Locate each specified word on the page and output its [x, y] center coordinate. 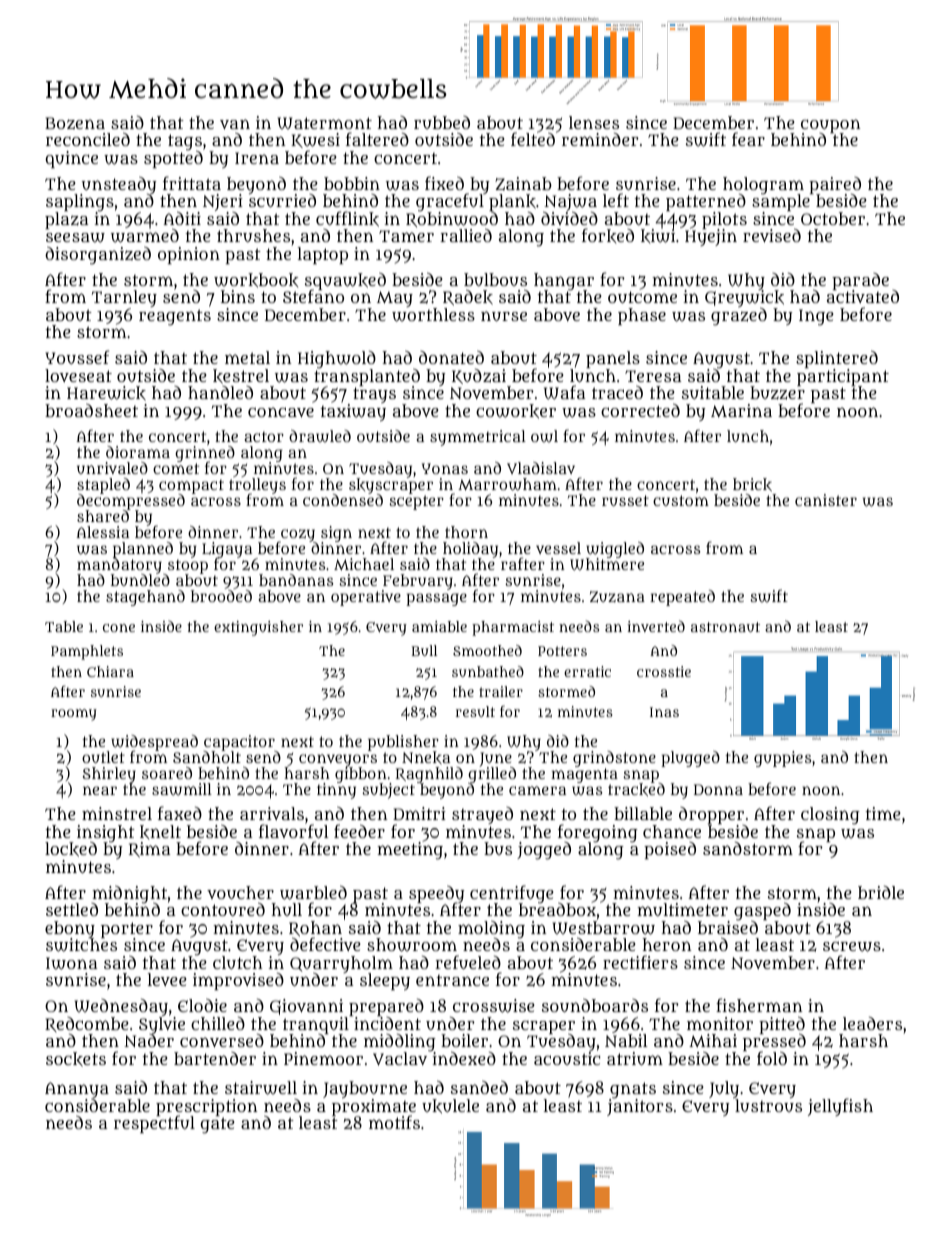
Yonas [445, 468]
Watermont [325, 123]
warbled [313, 892]
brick [752, 485]
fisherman [759, 1005]
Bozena [75, 123]
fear [748, 139]
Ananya [77, 1090]
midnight [129, 895]
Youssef [77, 357]
